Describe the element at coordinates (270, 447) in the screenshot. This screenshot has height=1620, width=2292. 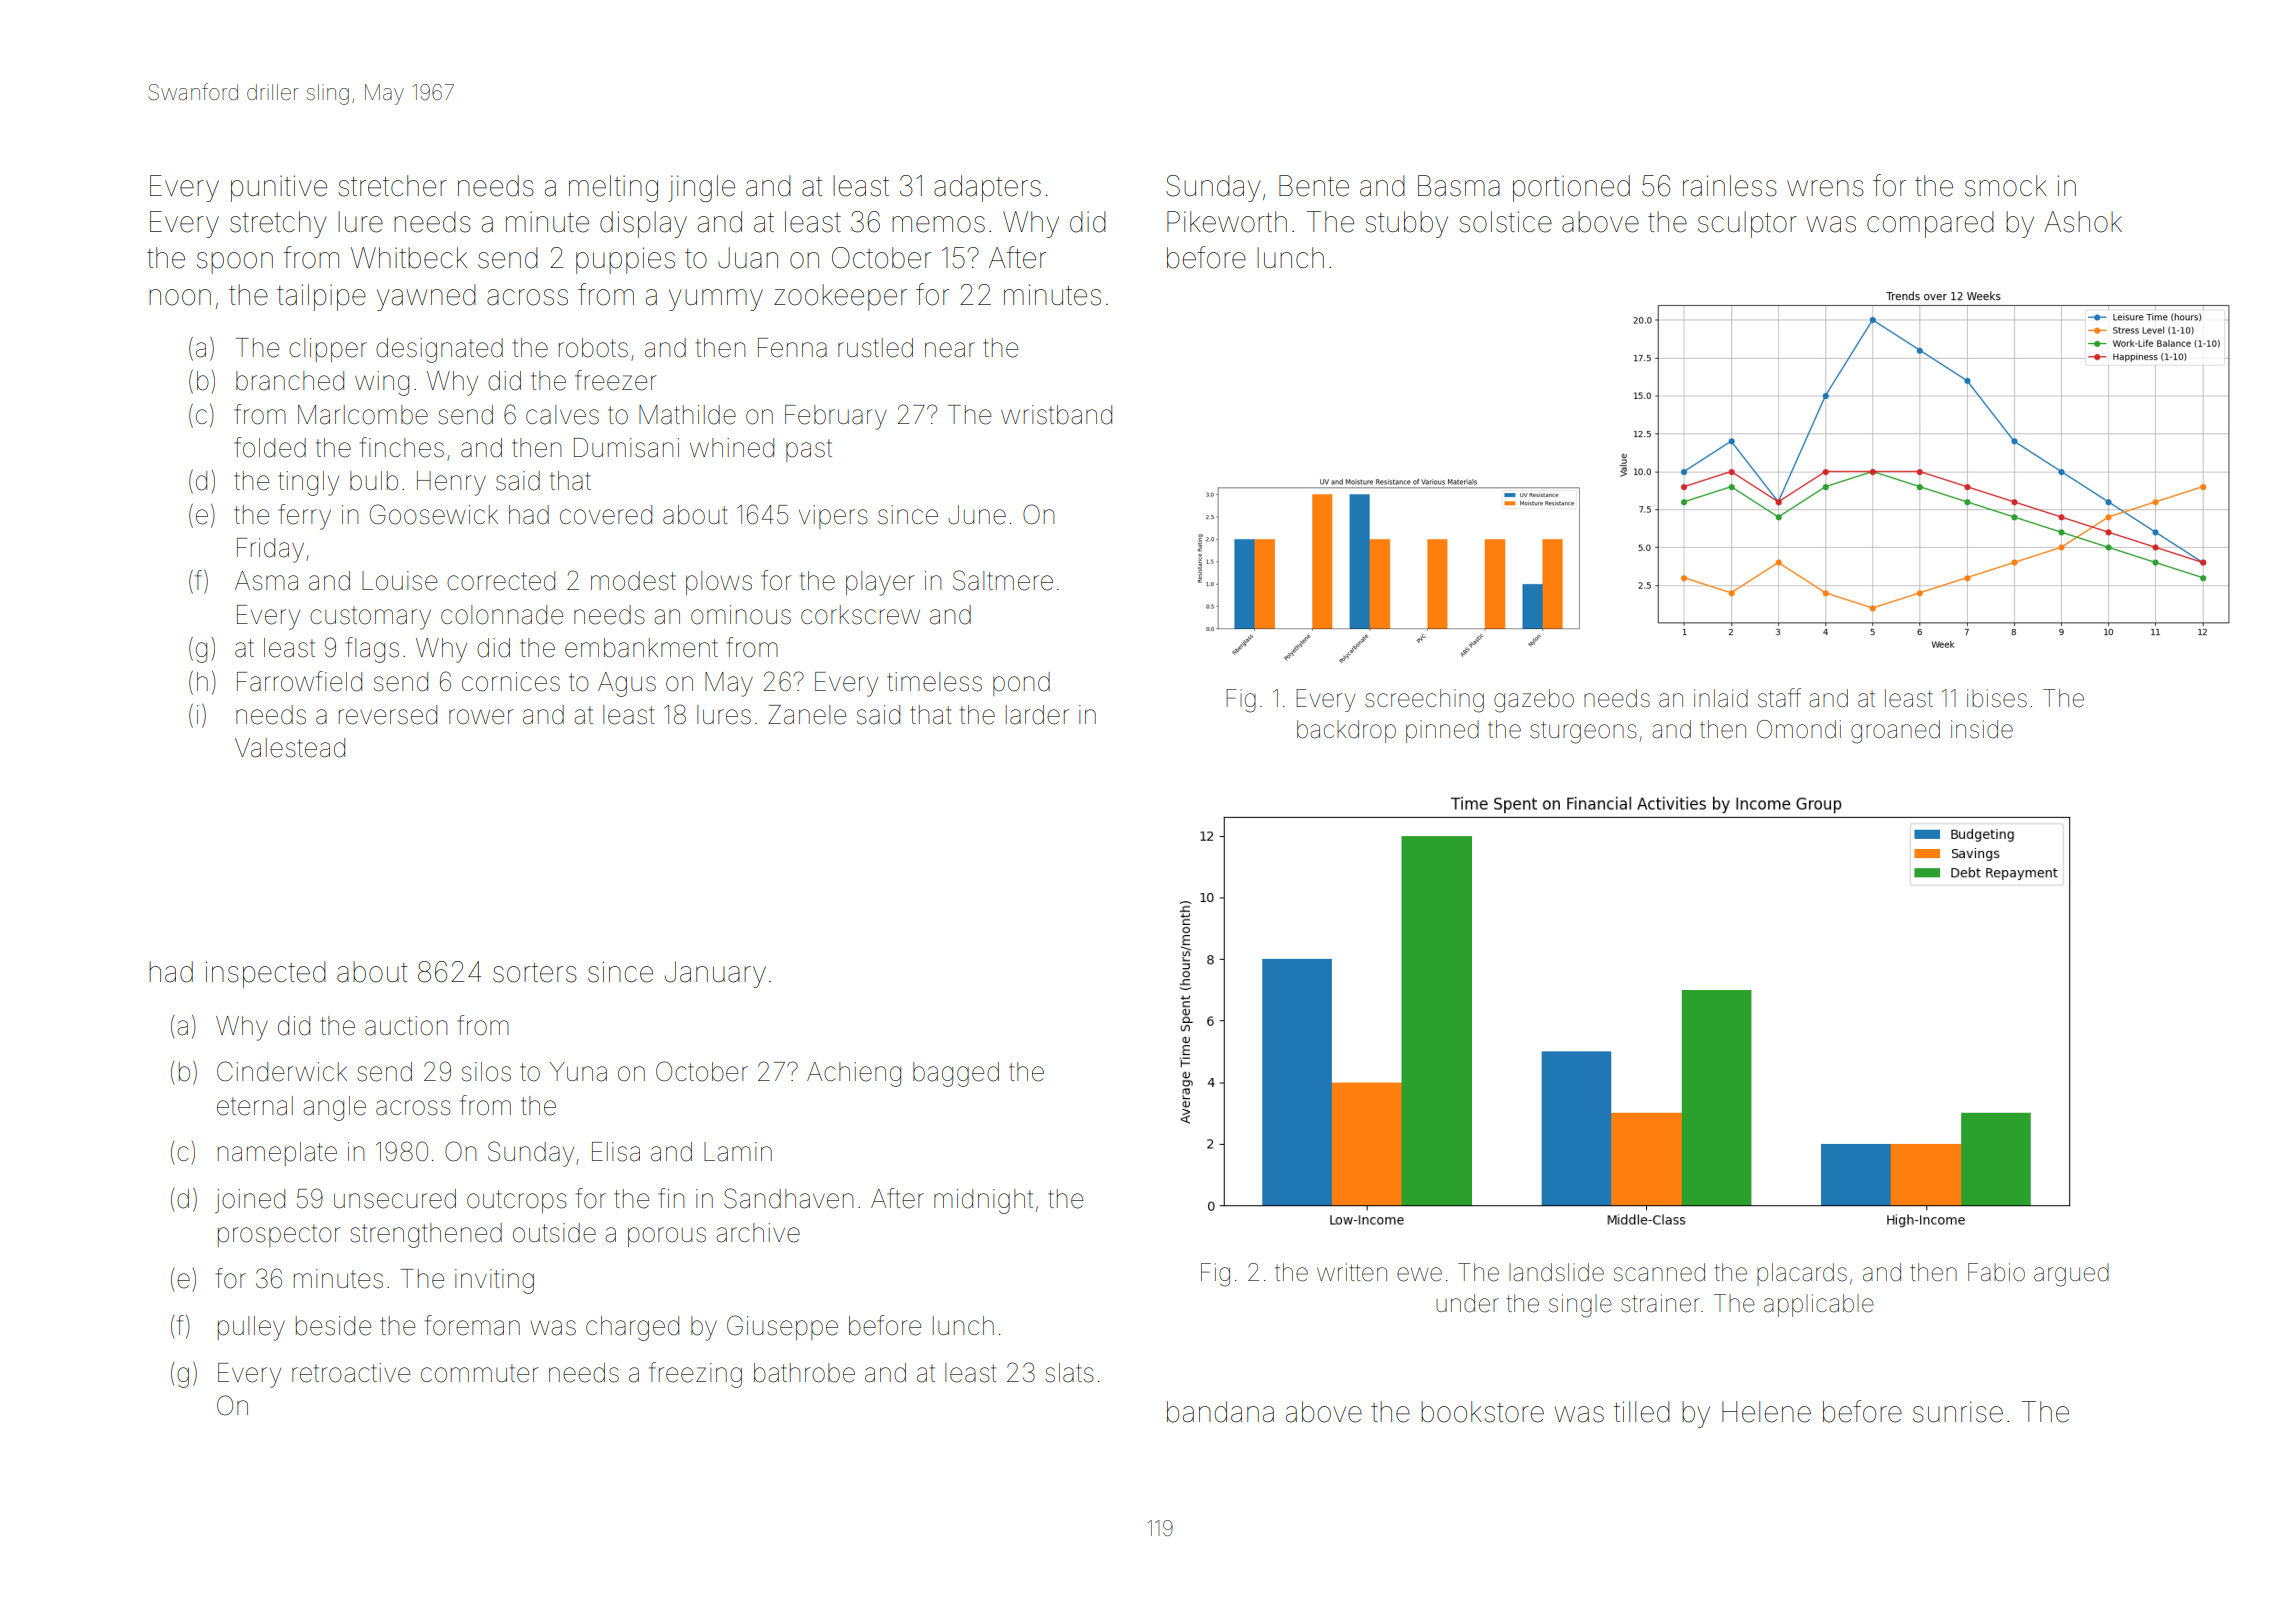
I see `folded` at that location.
